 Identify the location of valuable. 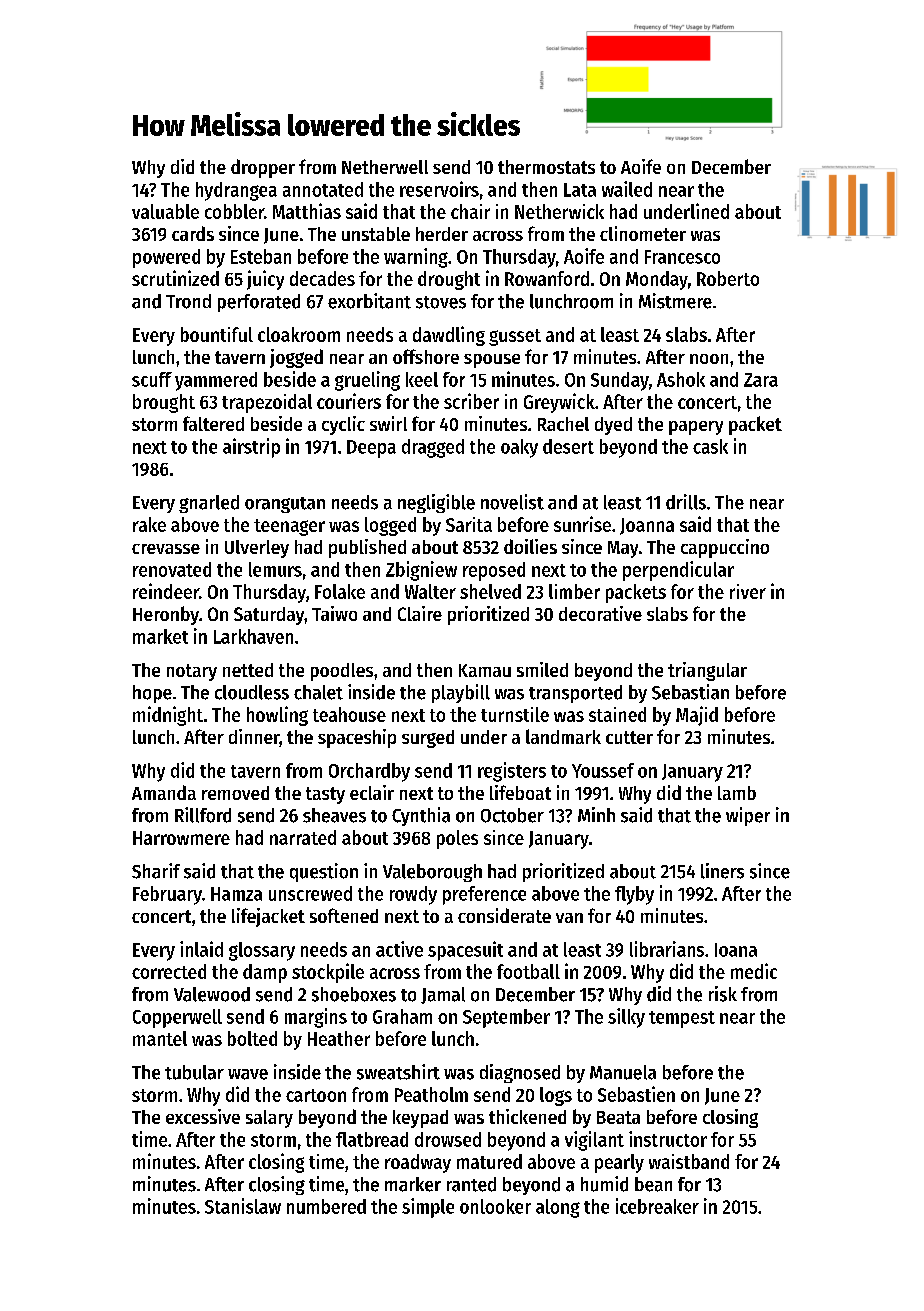
(165, 211).
